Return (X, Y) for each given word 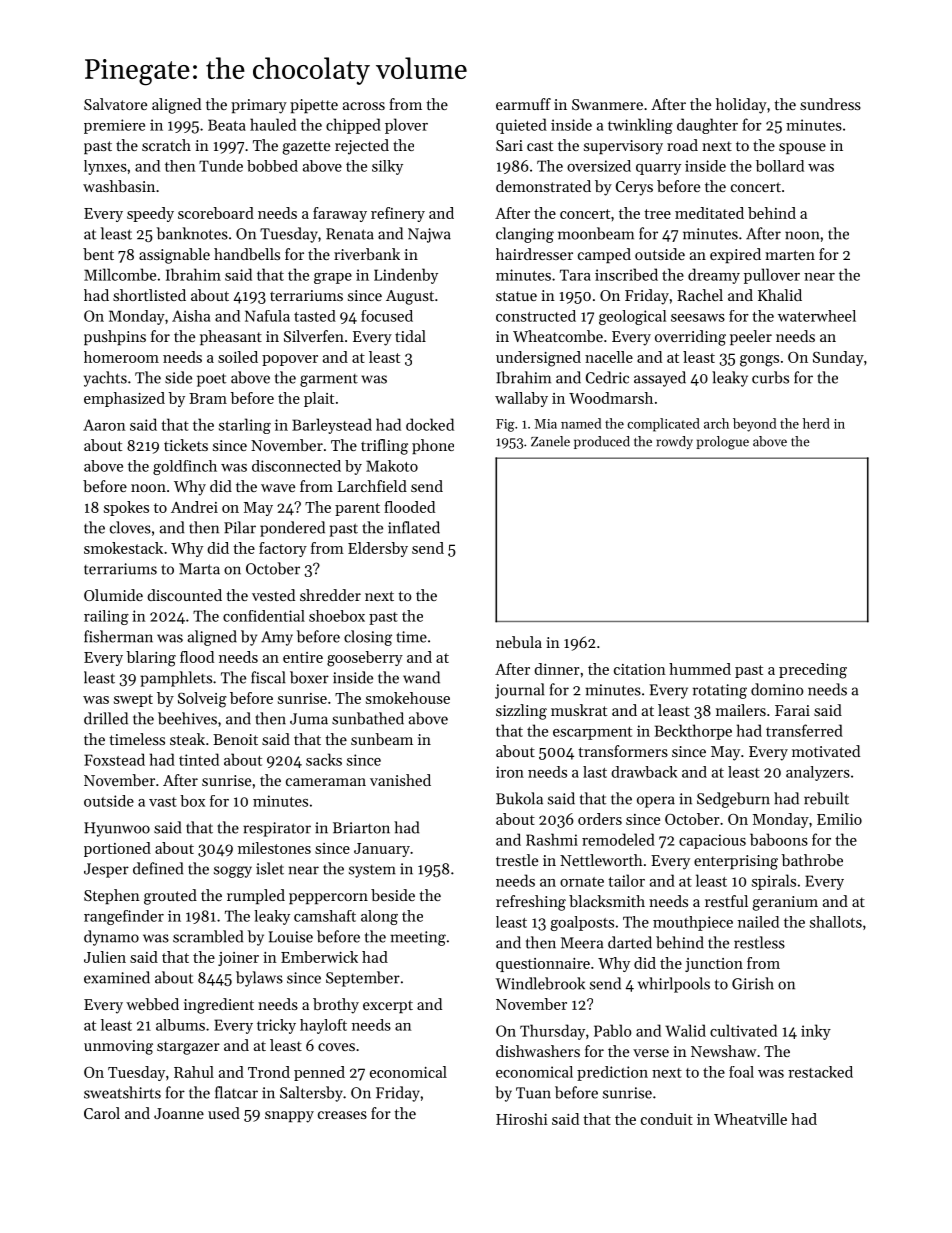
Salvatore (115, 104)
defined (158, 868)
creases (342, 1115)
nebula (519, 642)
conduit (667, 1119)
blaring (151, 659)
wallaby (521, 399)
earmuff (523, 104)
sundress (830, 104)
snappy (289, 1117)
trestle (517, 860)
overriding (690, 338)
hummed (700, 669)
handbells (247, 254)
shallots (836, 922)
